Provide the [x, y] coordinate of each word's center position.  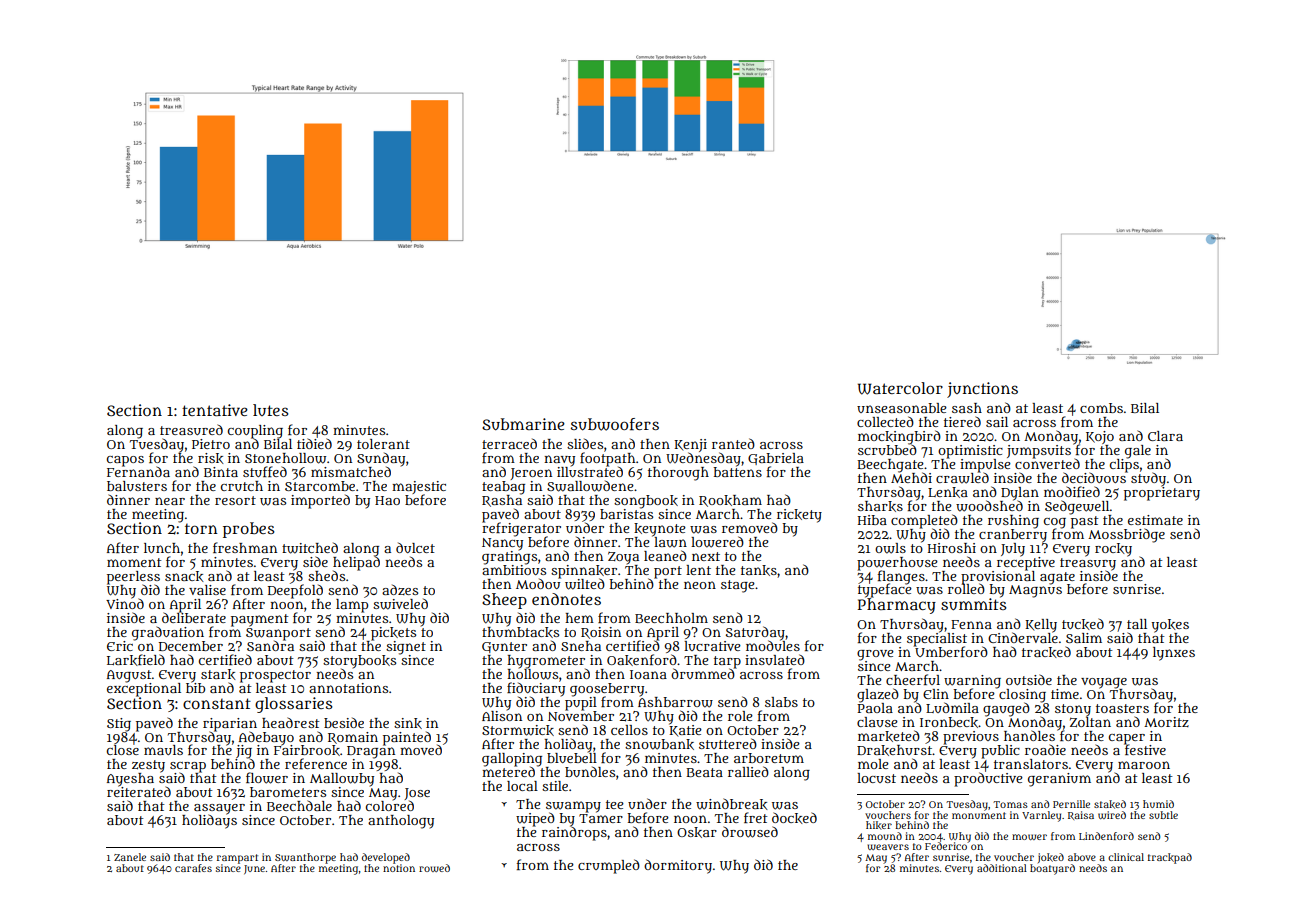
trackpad [1170, 858]
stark [218, 674]
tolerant [383, 444]
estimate [1155, 520]
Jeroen [531, 474]
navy [559, 461]
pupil [581, 704]
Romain [353, 738]
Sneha [581, 646]
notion [399, 868]
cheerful [913, 679]
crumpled [609, 866]
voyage [1104, 683]
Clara [1165, 436]
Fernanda [138, 471]
